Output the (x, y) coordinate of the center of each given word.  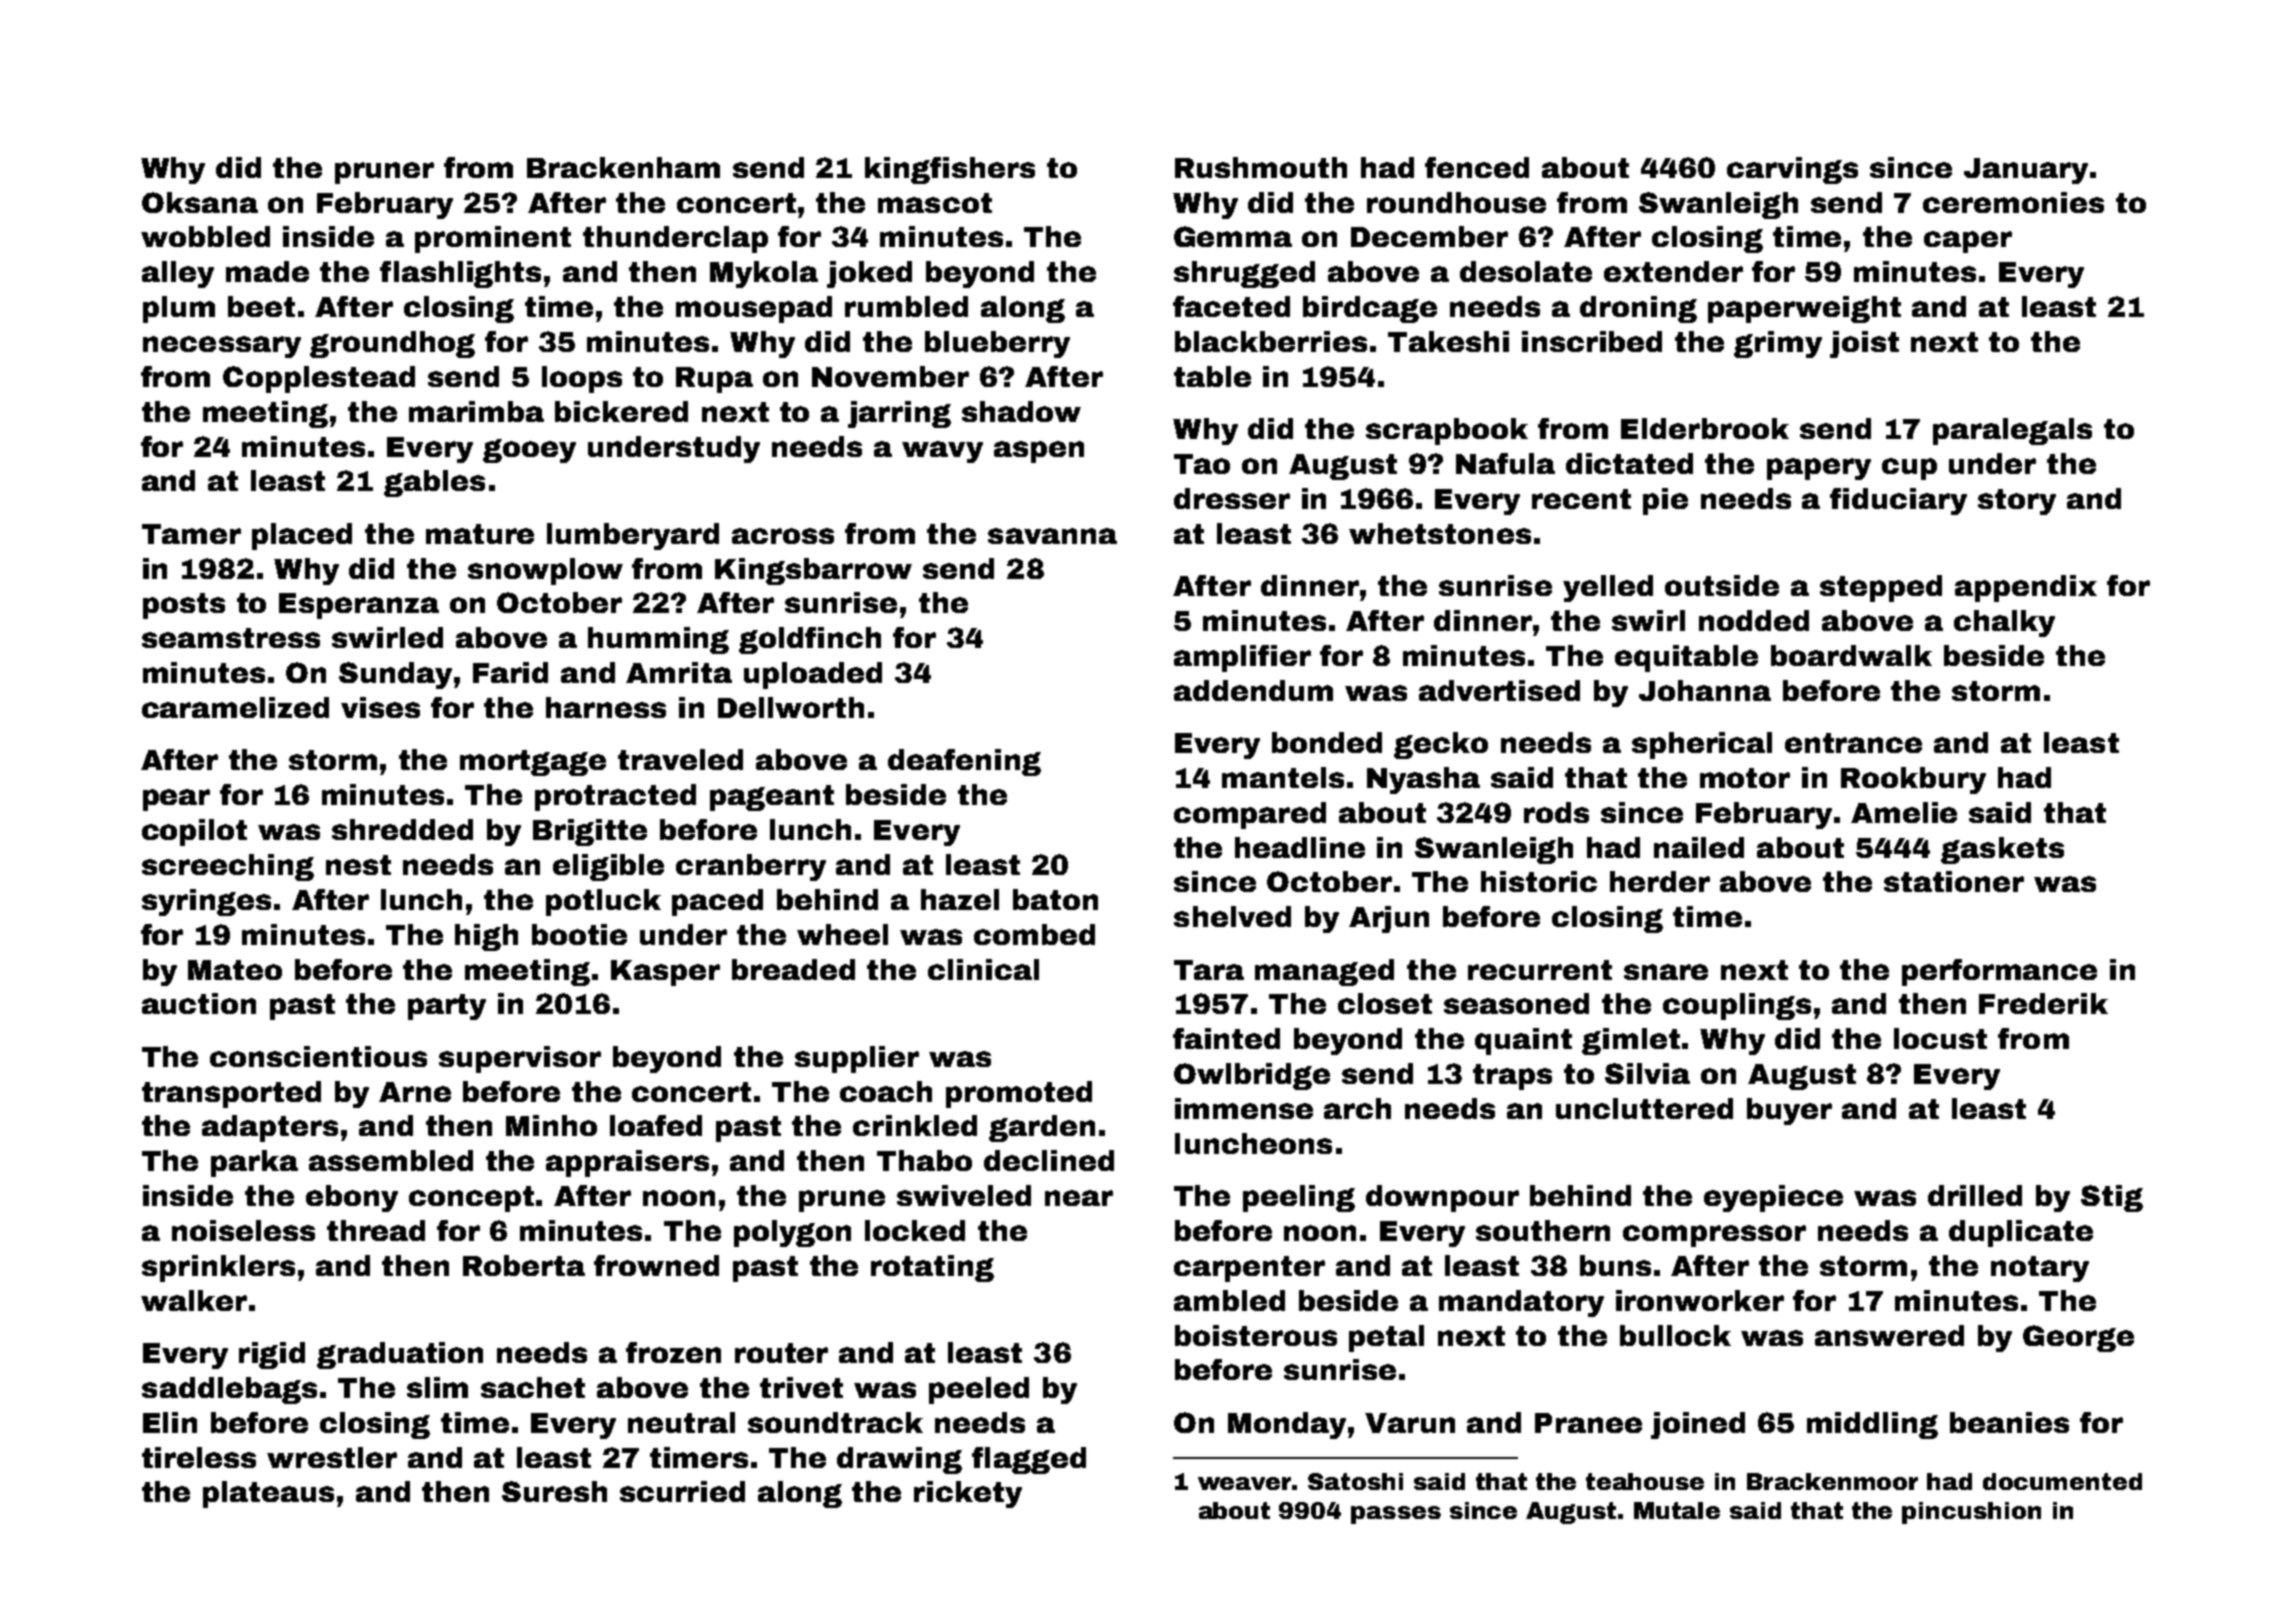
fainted (1226, 1038)
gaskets (2002, 850)
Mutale (1677, 1510)
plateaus (268, 1494)
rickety (968, 1494)
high (486, 937)
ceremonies (2013, 202)
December (1429, 236)
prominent (493, 239)
